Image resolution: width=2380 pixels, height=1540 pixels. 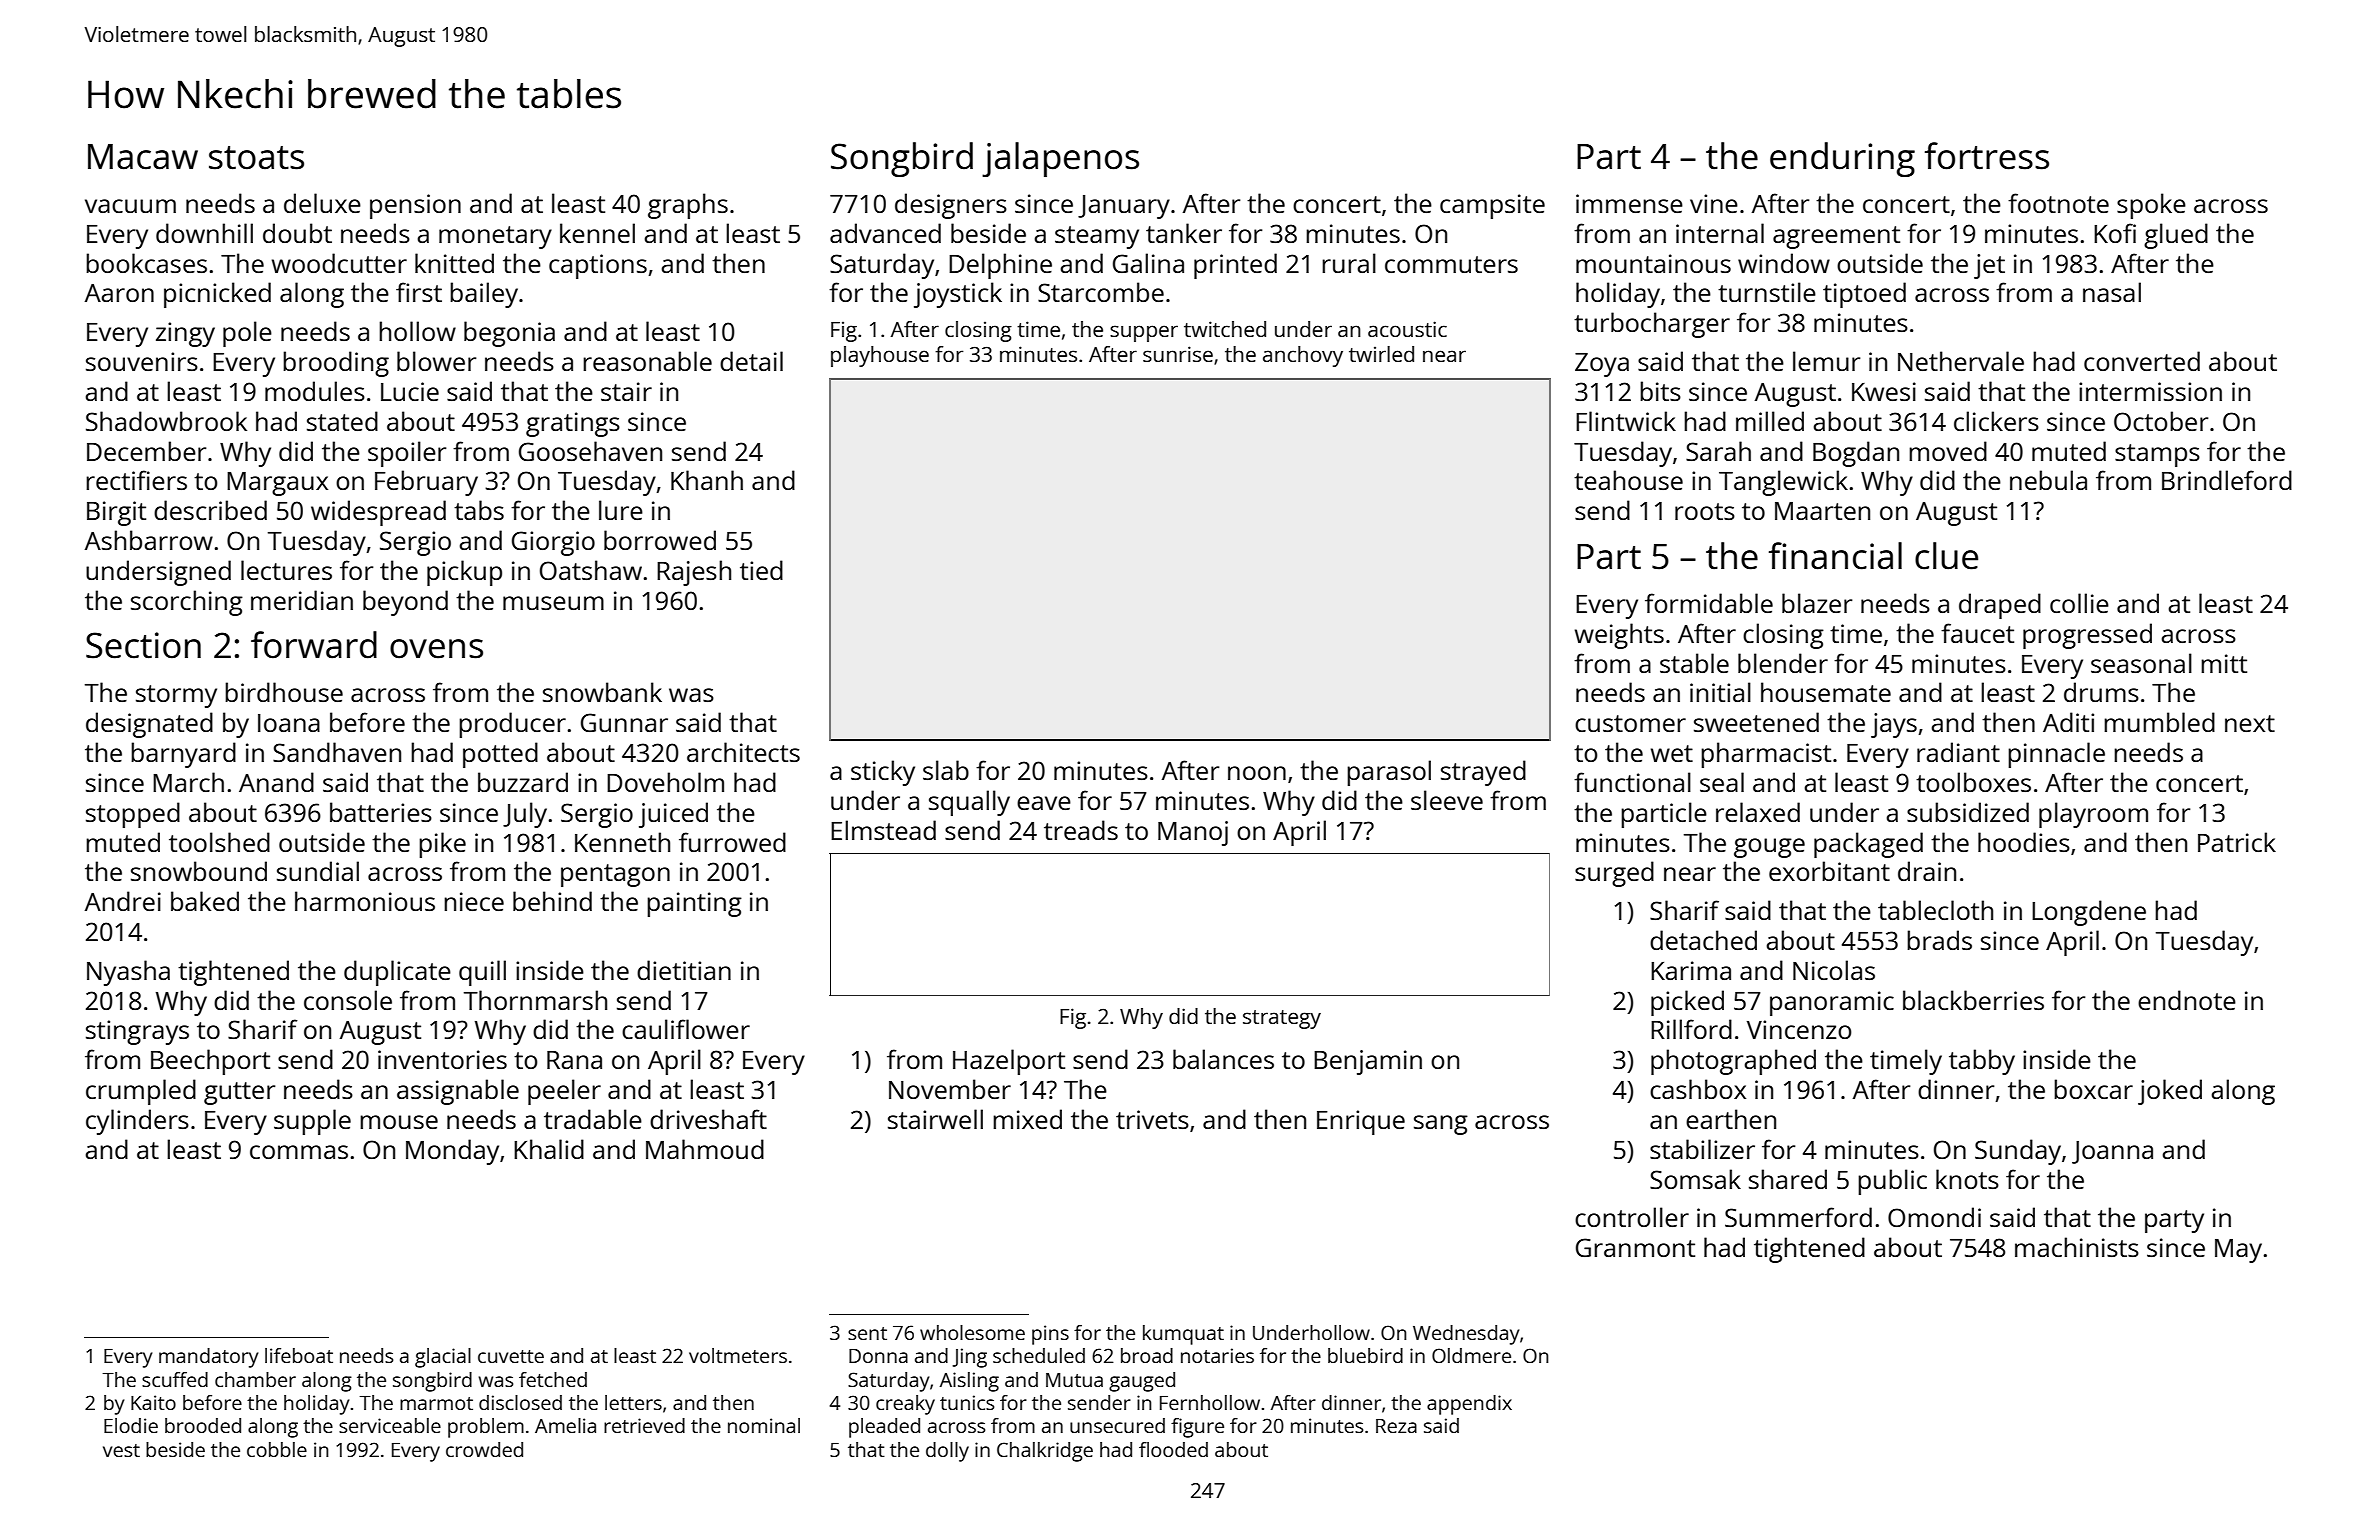 What do you see at coordinates (1441, 1125) in the screenshot?
I see `sang` at bounding box center [1441, 1125].
